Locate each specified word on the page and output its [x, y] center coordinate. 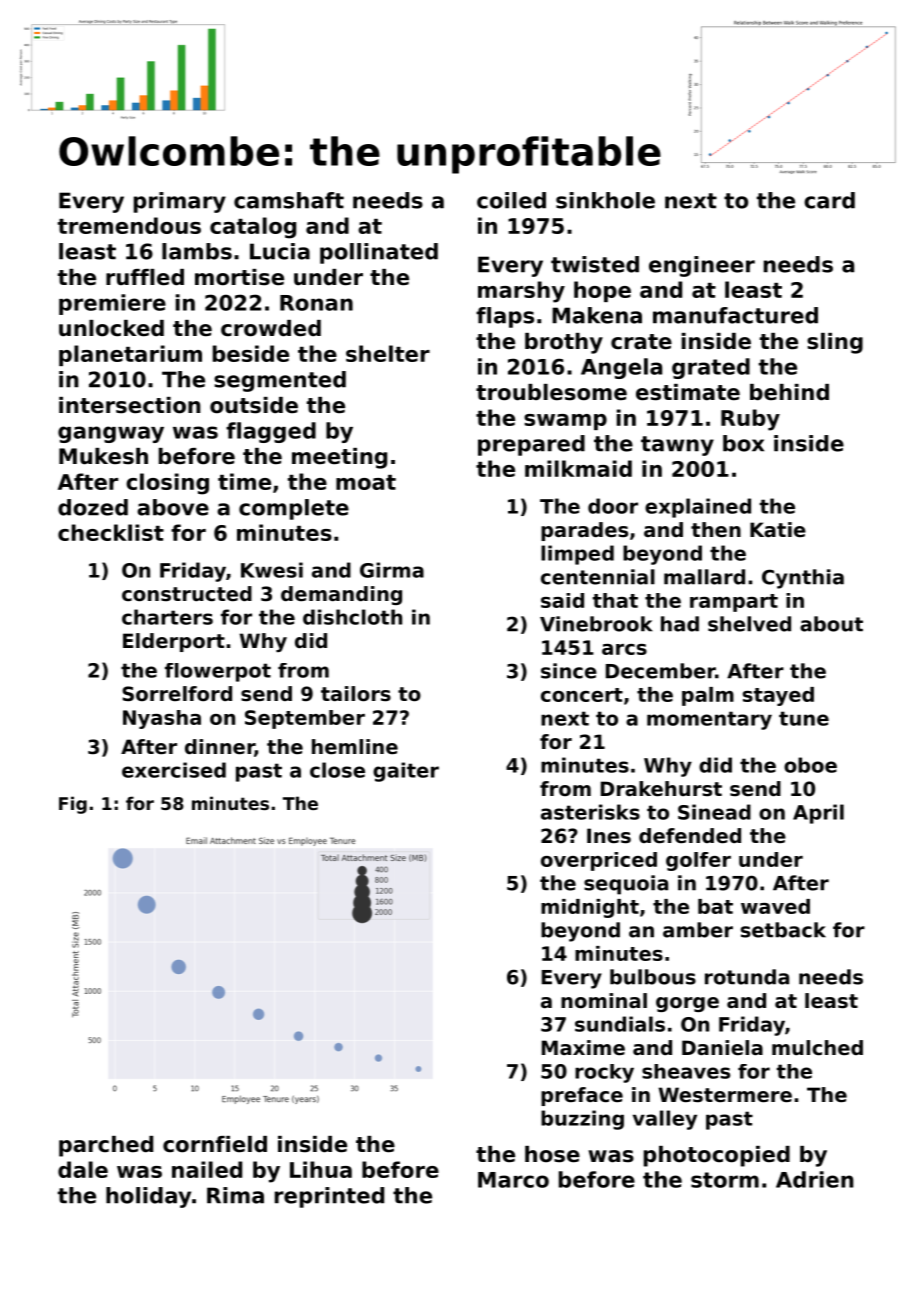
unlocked [111, 328]
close [337, 770]
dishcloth [352, 617]
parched [106, 1146]
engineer [702, 266]
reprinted [329, 1197]
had [680, 624]
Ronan [316, 303]
